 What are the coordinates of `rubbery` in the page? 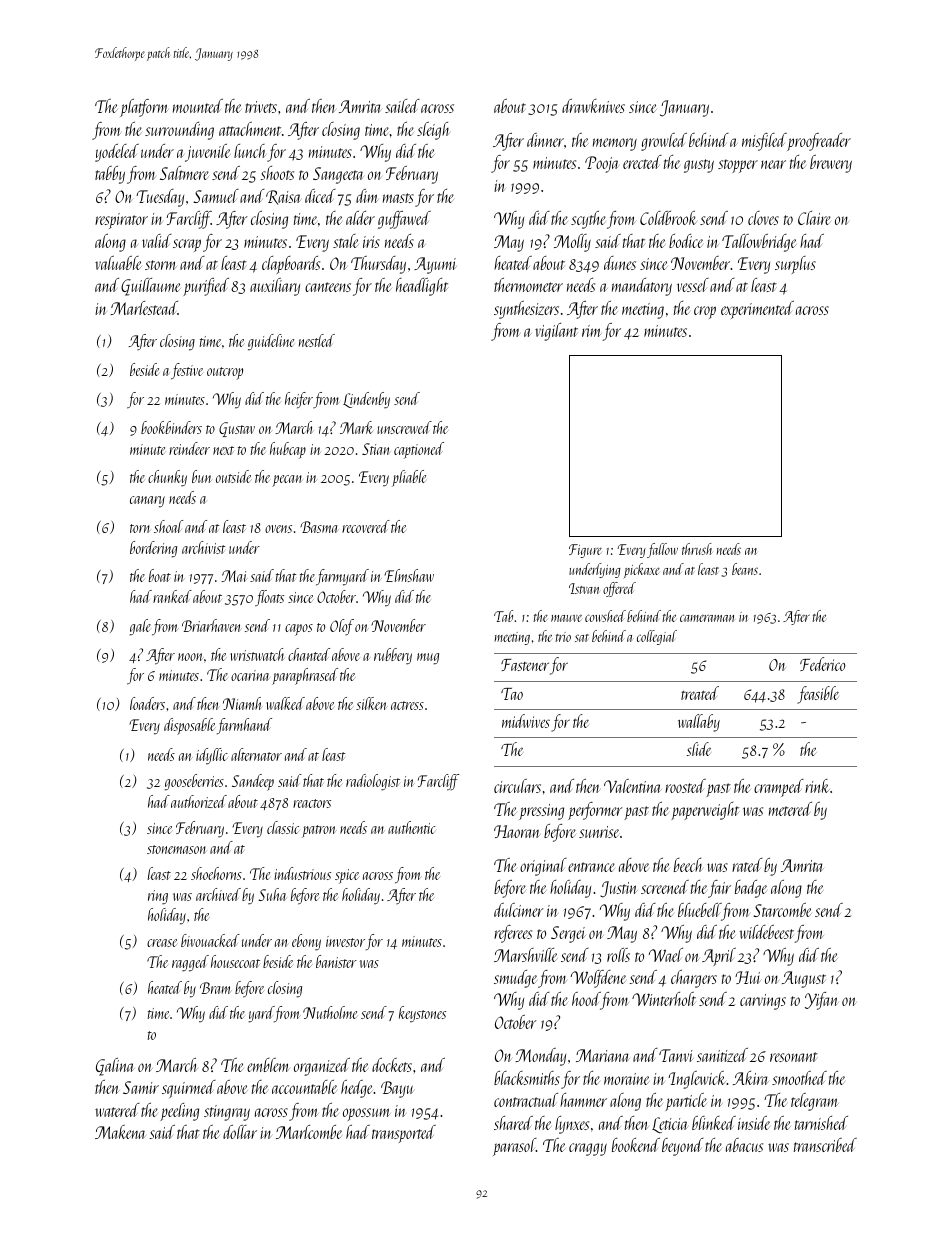 It's located at (393, 656).
